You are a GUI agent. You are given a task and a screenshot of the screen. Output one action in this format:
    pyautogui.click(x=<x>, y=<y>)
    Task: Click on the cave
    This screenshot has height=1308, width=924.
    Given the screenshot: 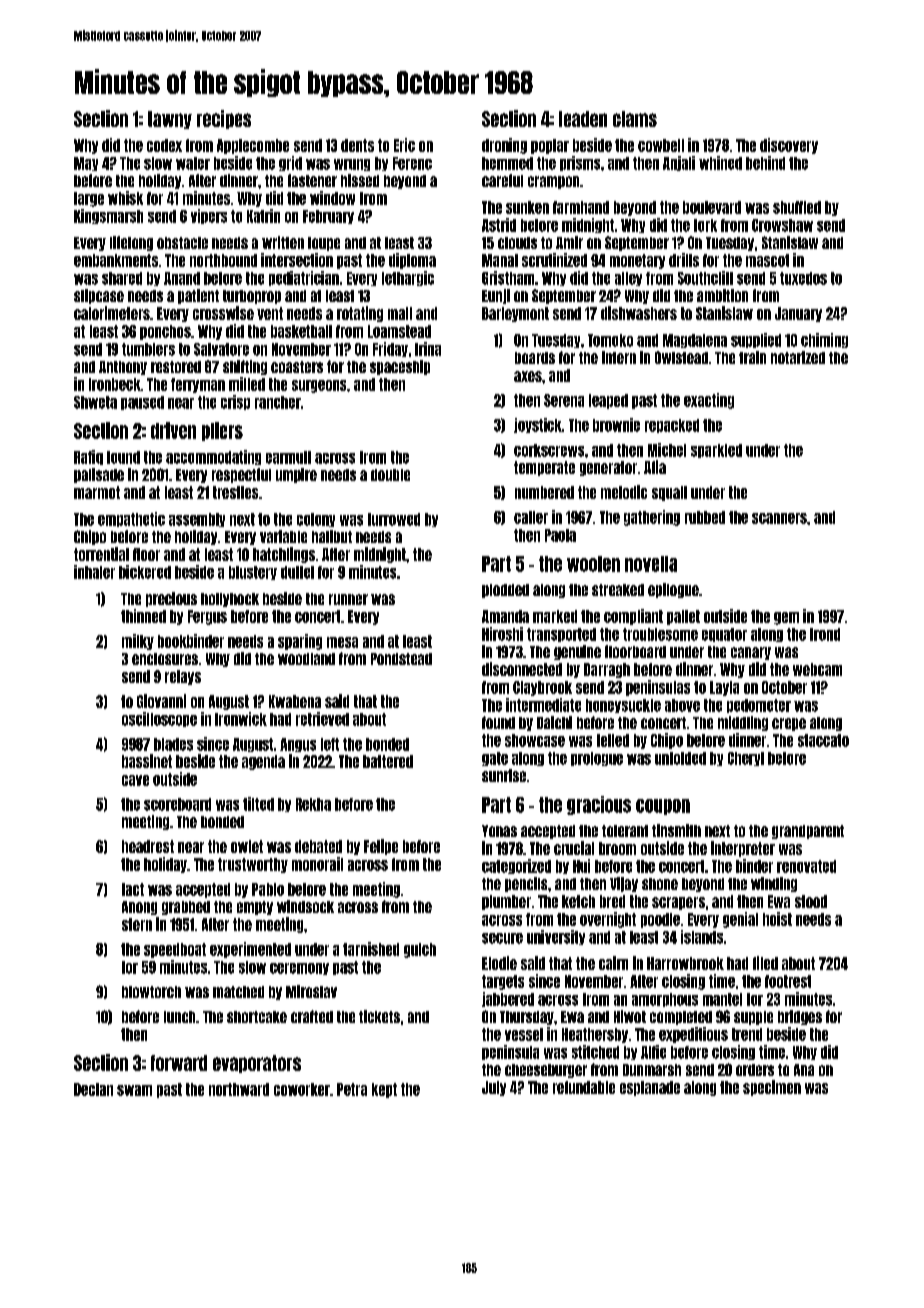 What is the action you would take?
    pyautogui.click(x=135, y=780)
